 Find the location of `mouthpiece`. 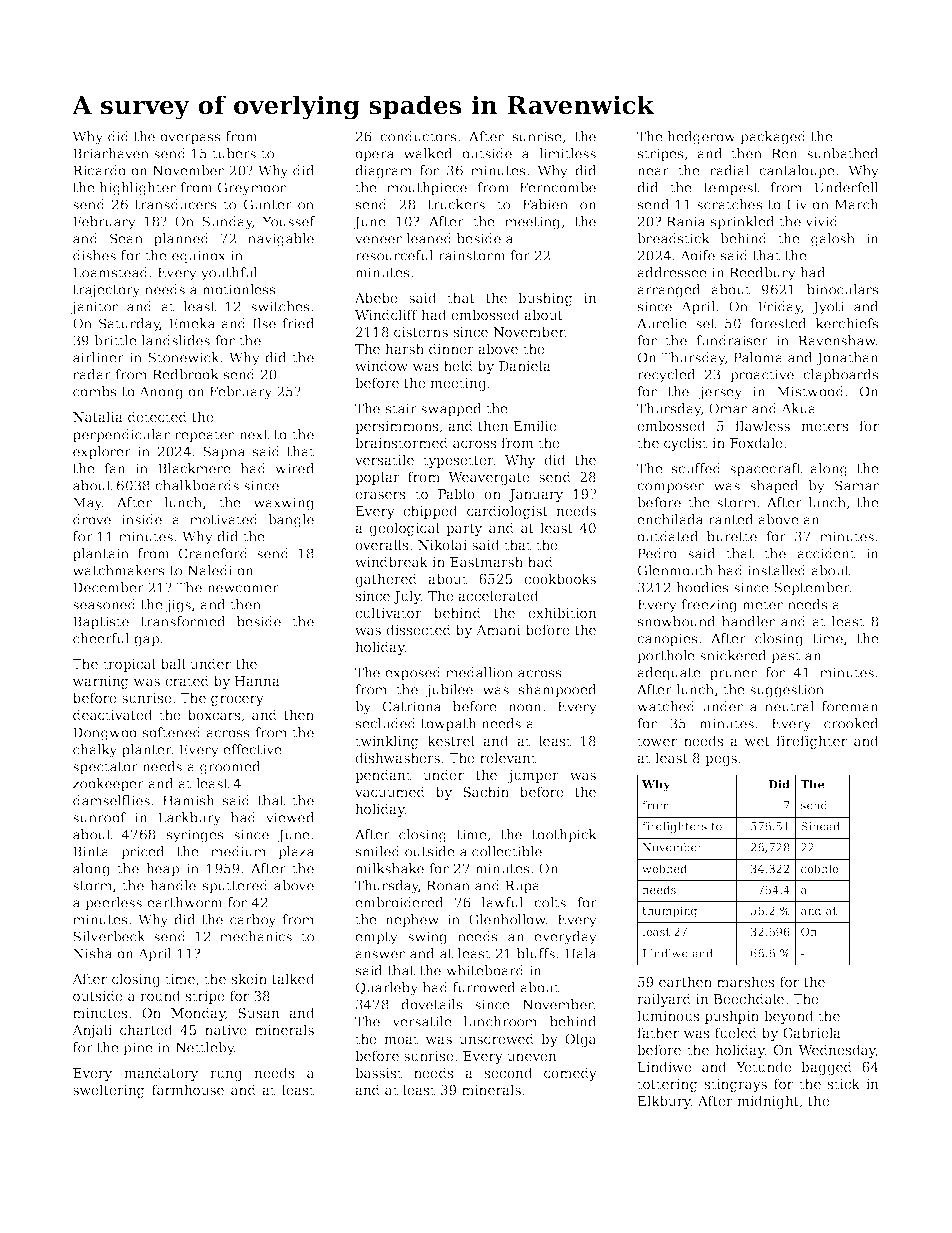

mouthpiece is located at coordinates (427, 189).
